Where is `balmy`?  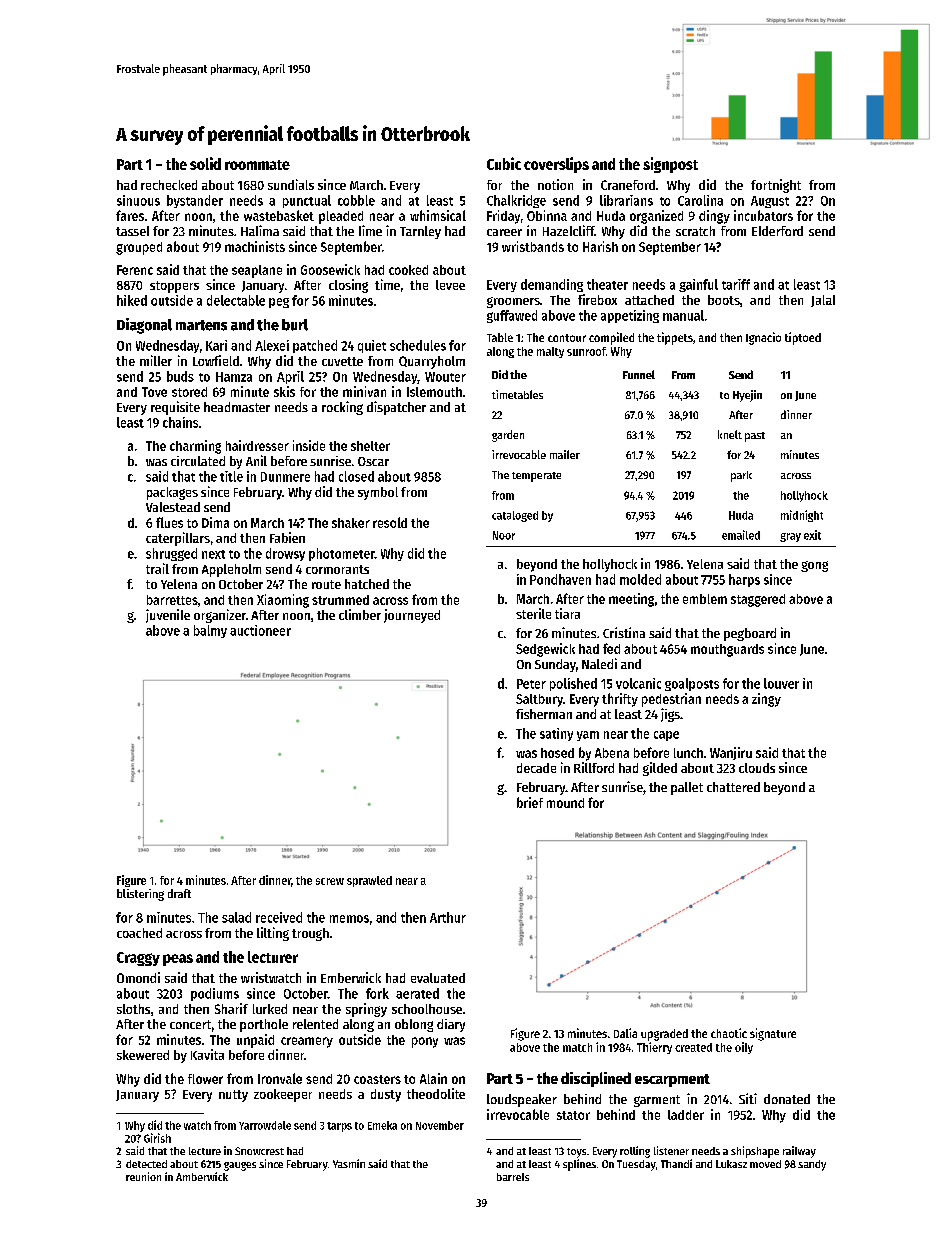 balmy is located at coordinates (210, 631).
